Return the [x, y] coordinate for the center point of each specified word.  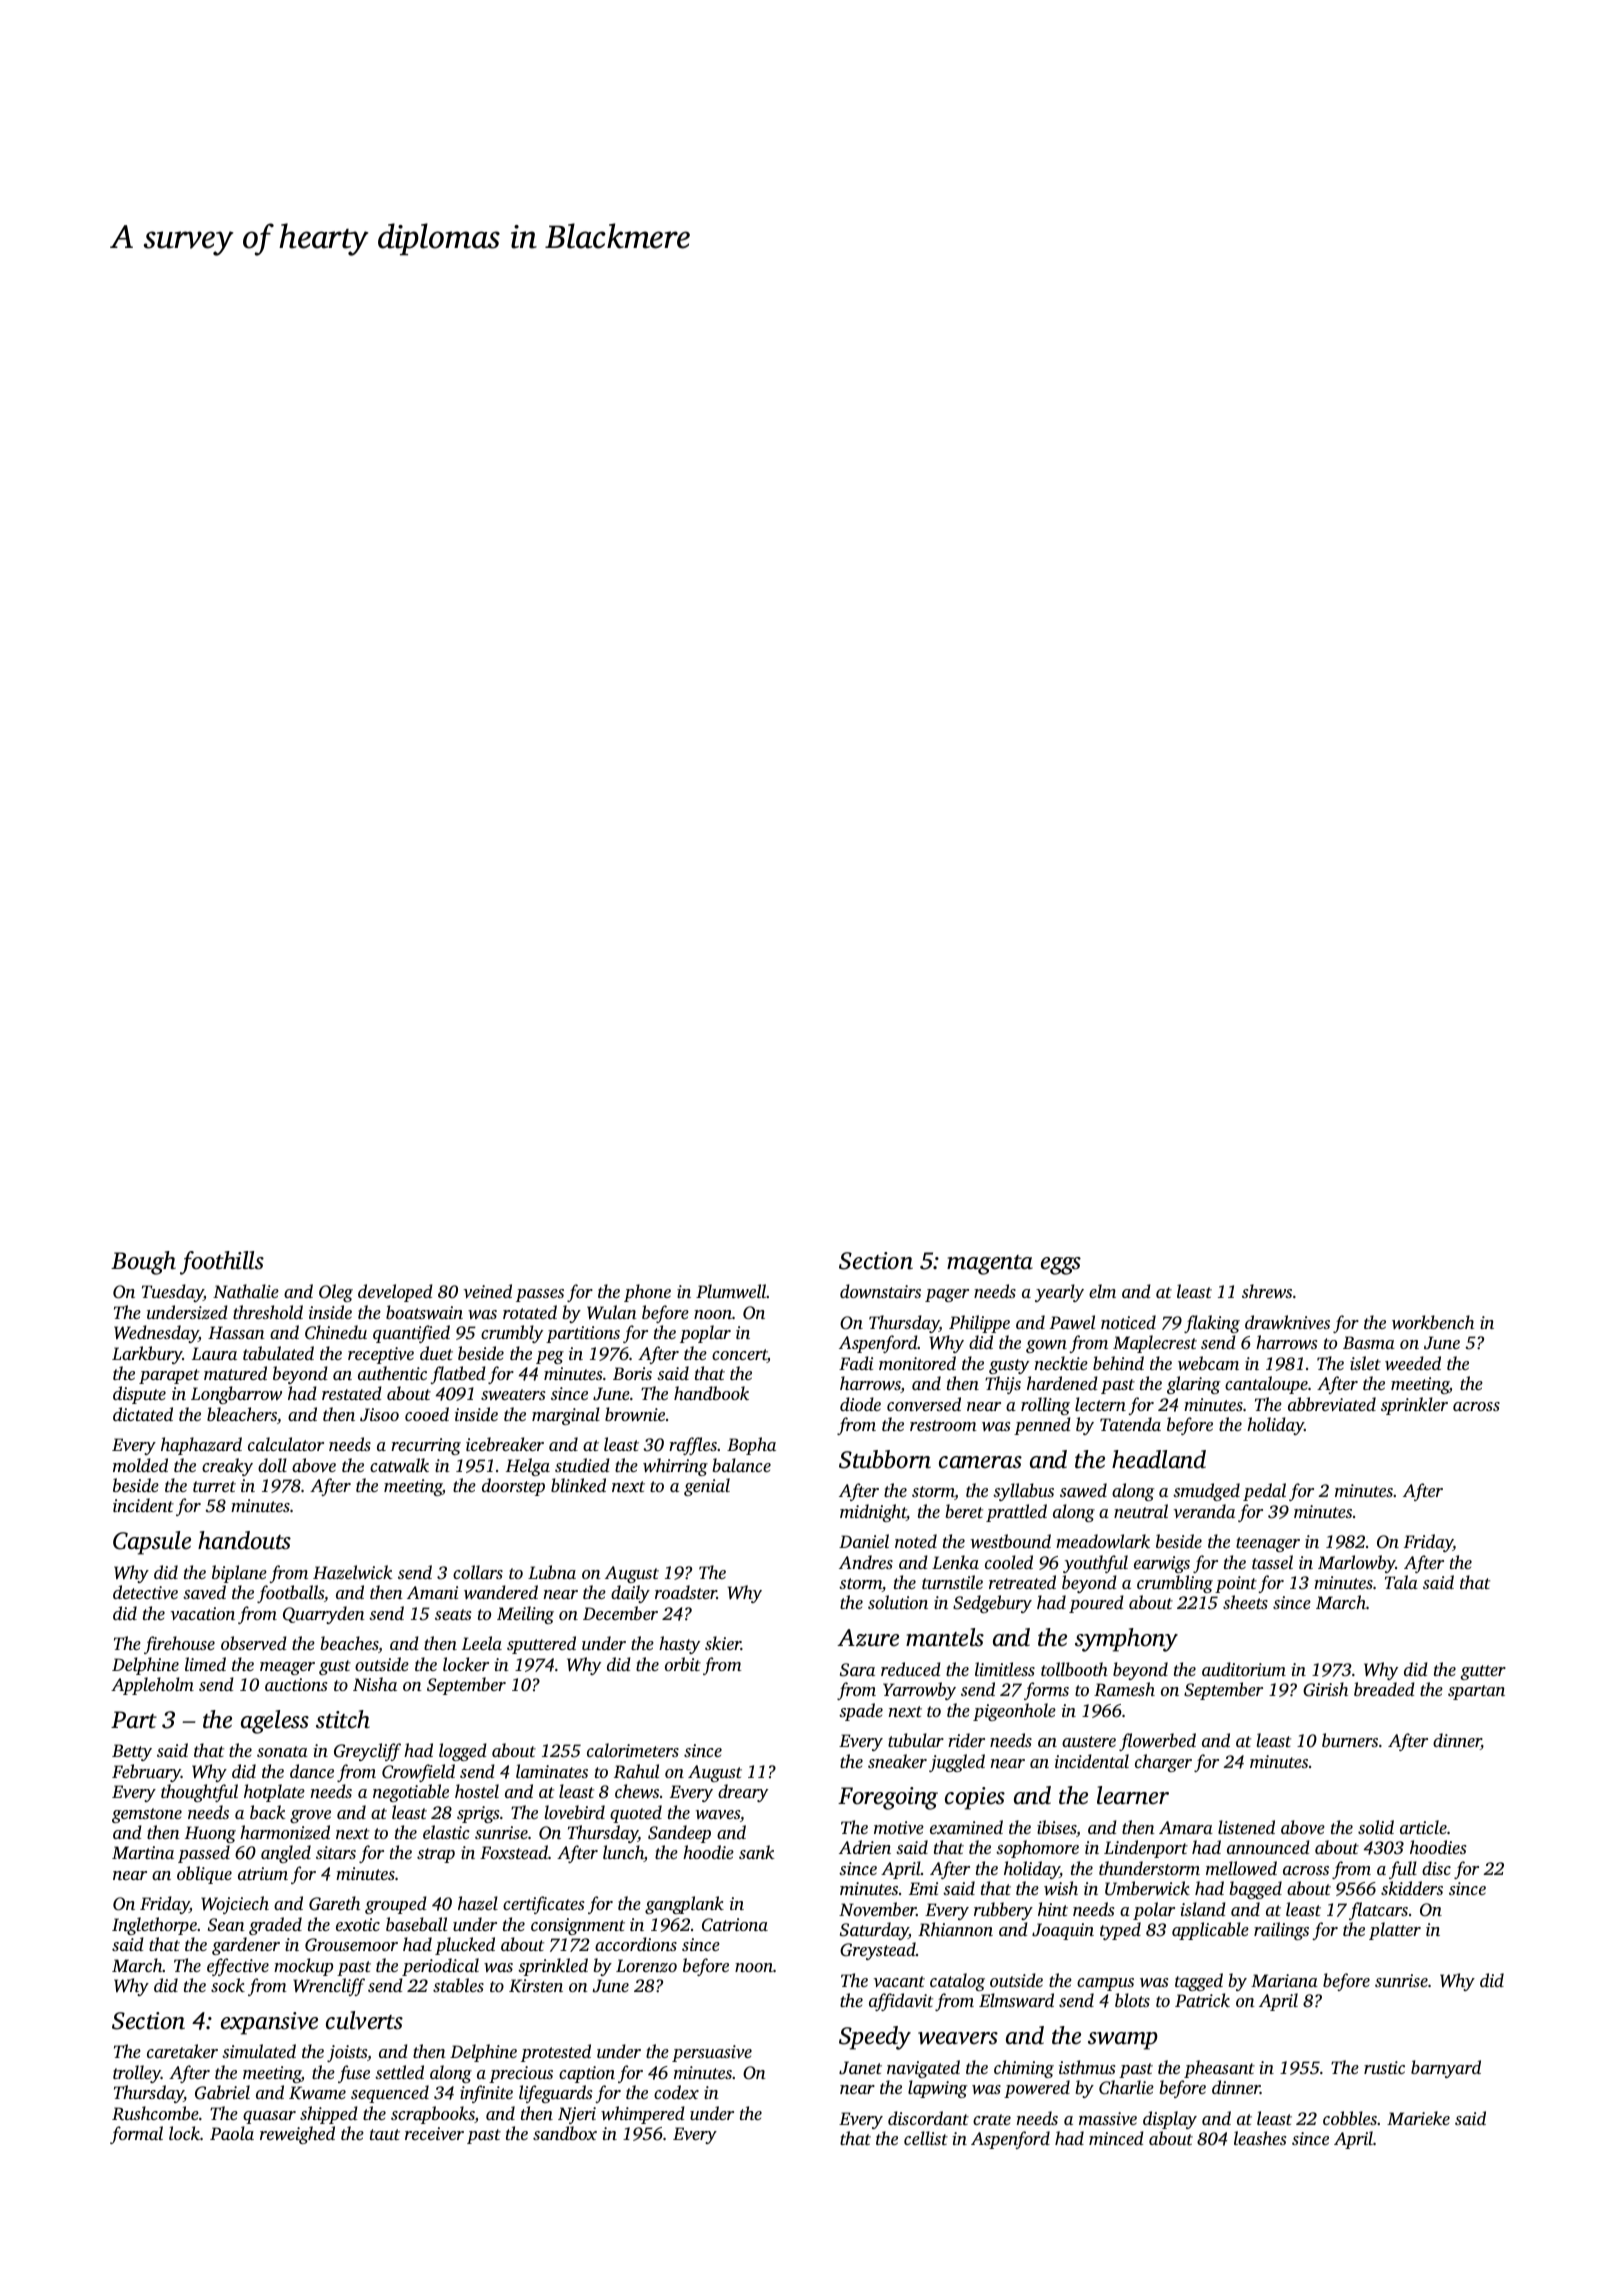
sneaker [897, 1761]
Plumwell [731, 1291]
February [146, 1773]
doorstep [513, 1487]
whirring [675, 1467]
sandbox [565, 2133]
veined [487, 1291]
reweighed [297, 2135]
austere [1089, 1741]
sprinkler [1414, 1406]
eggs [1061, 1266]
